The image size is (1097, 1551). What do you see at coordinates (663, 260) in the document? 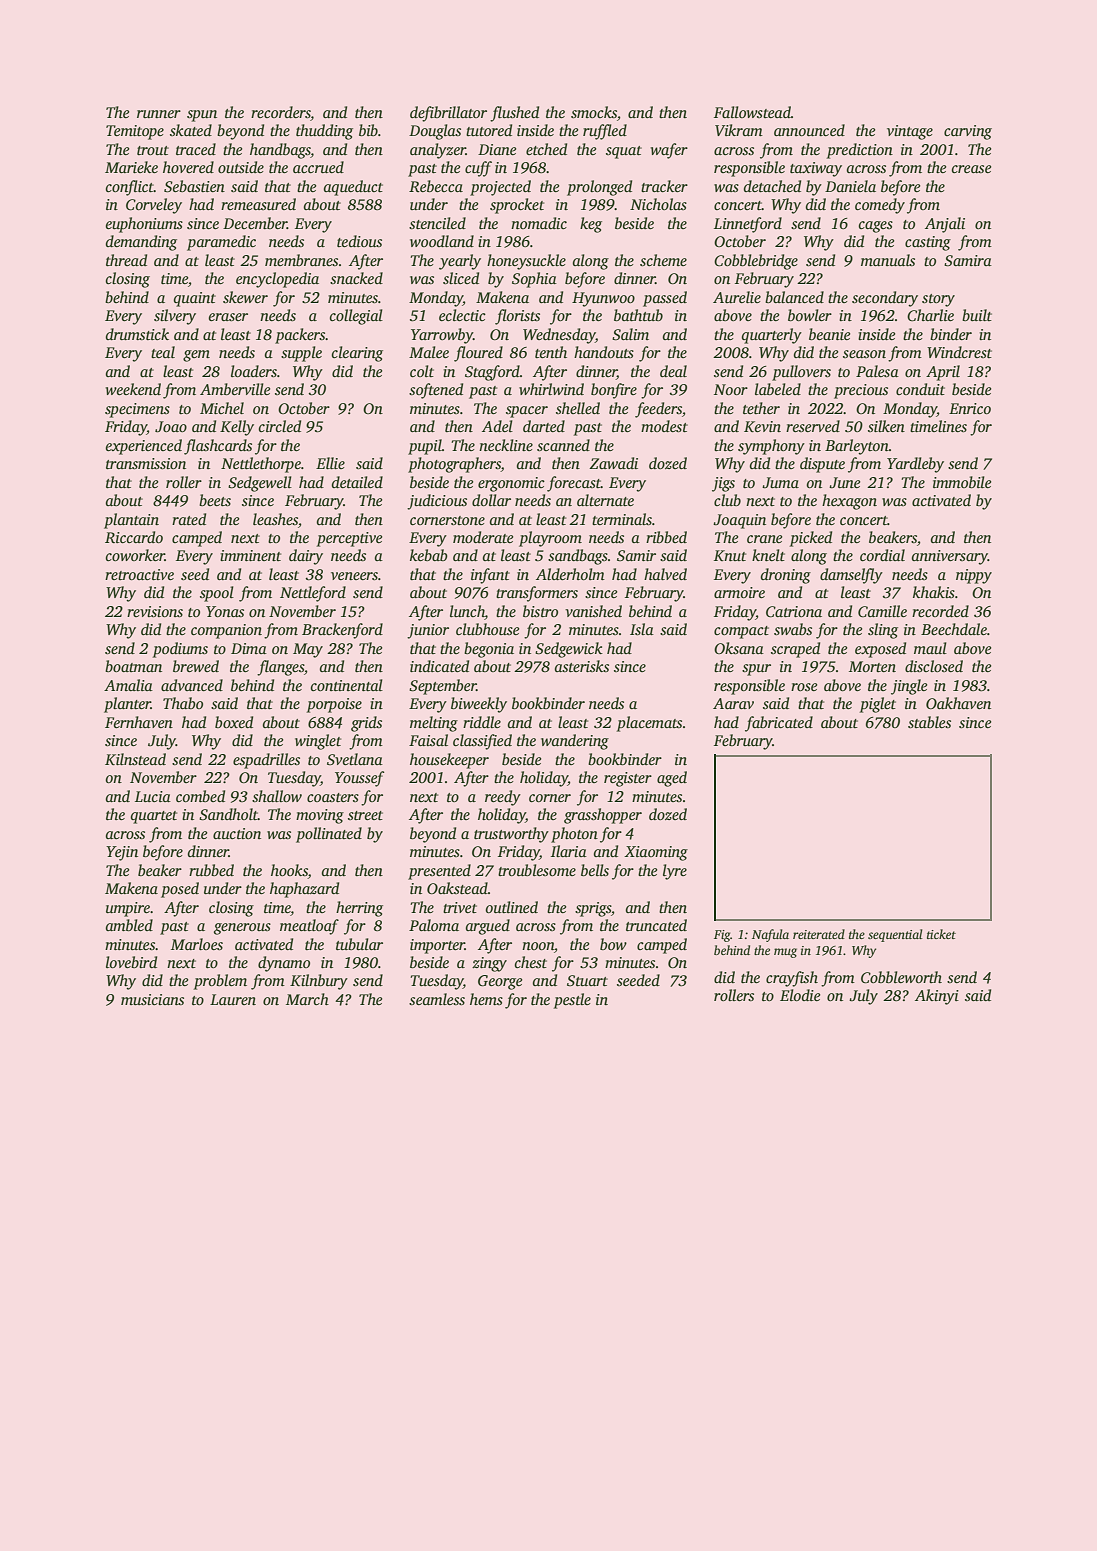
I see `scheme` at bounding box center [663, 260].
